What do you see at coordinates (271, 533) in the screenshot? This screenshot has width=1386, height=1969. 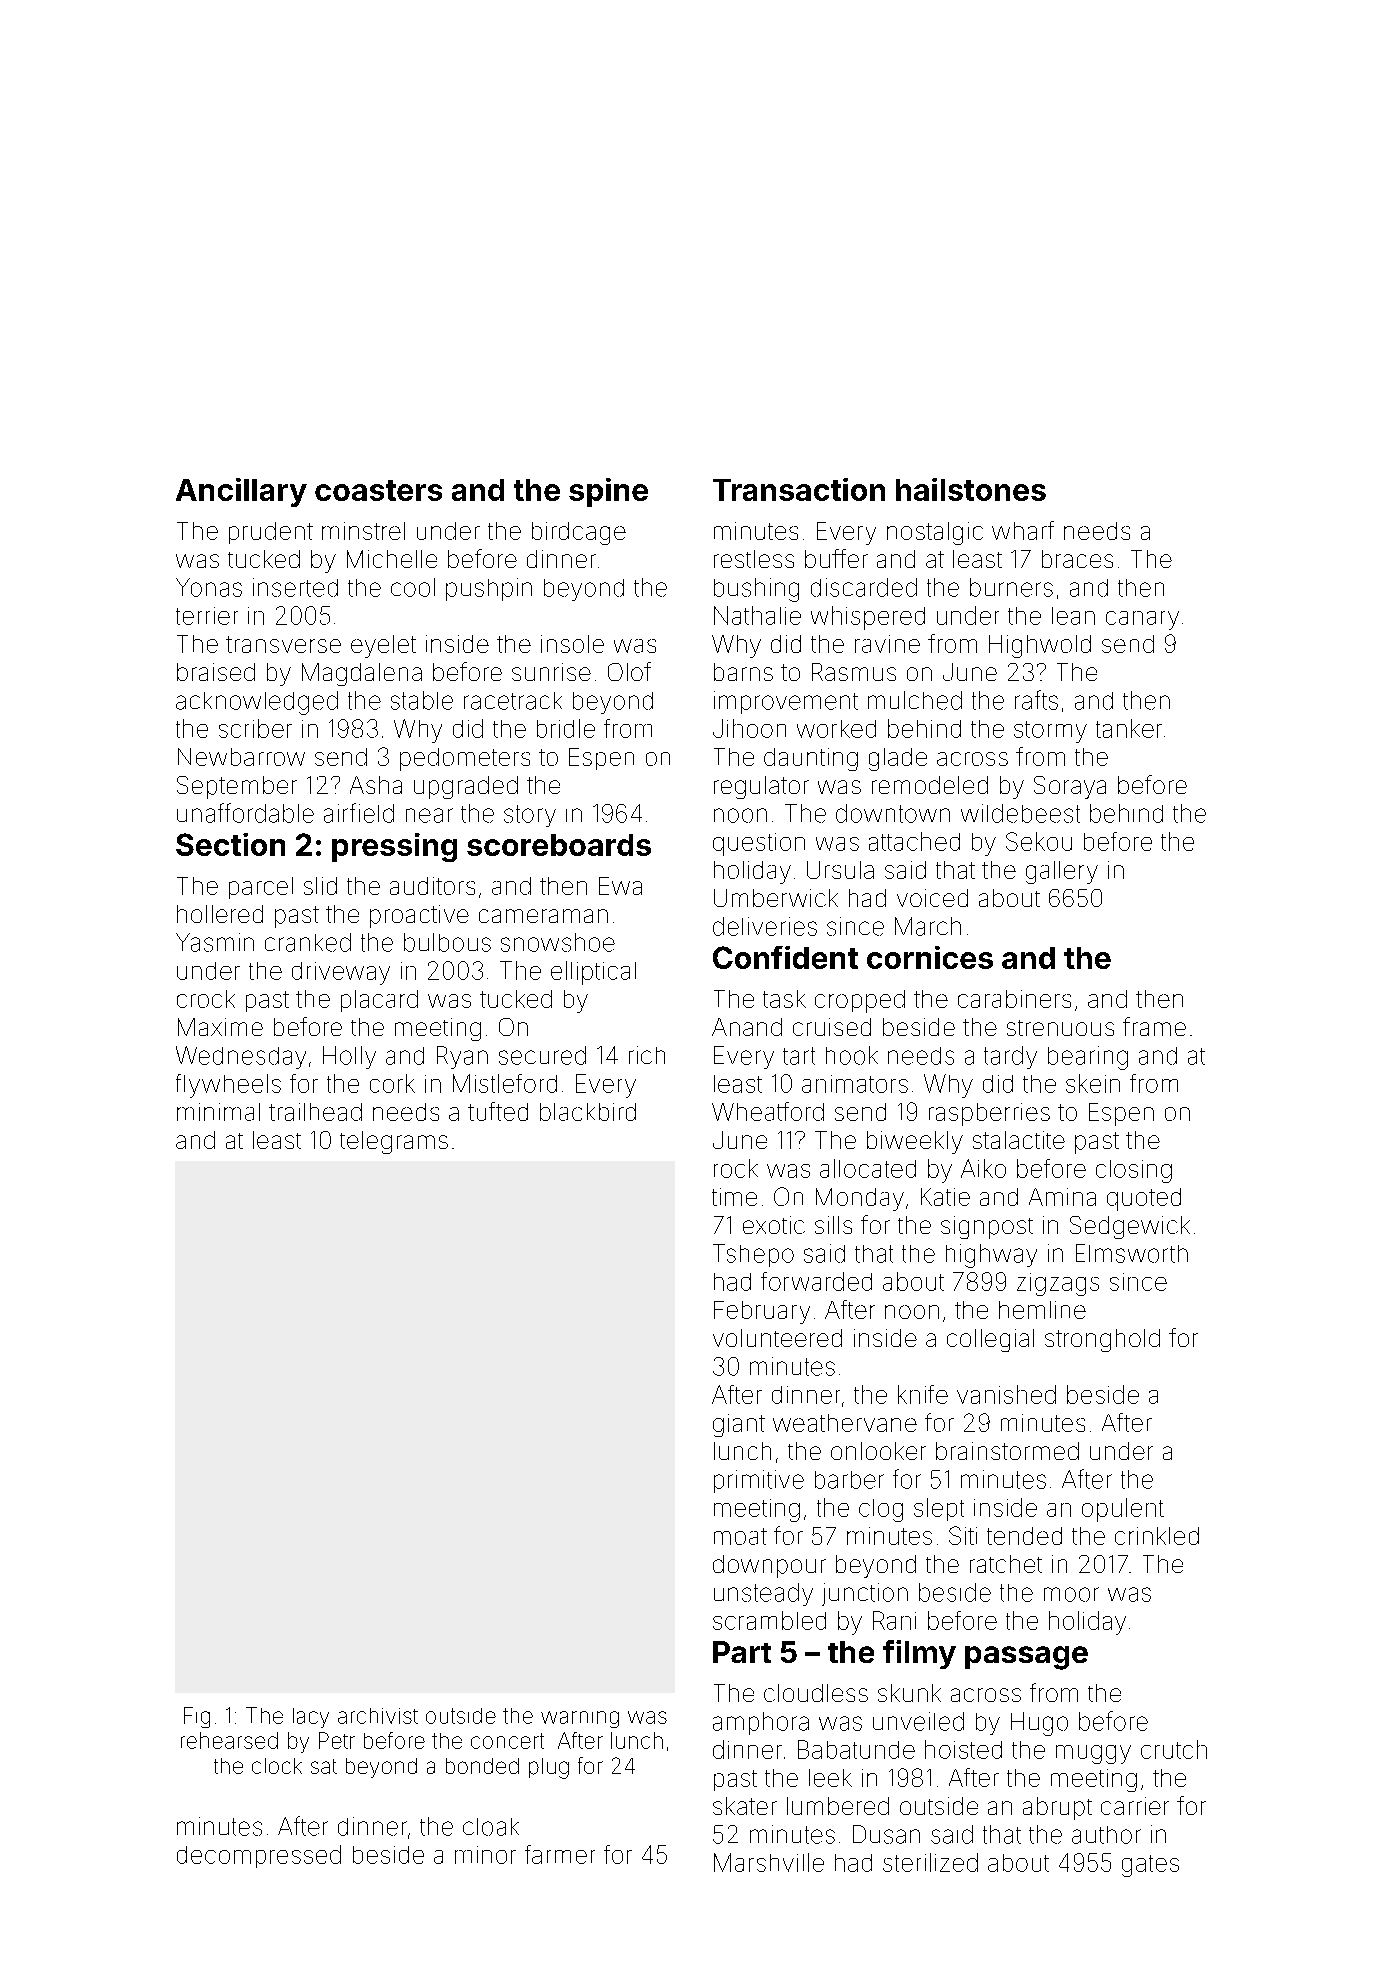 I see `prudent` at bounding box center [271, 533].
